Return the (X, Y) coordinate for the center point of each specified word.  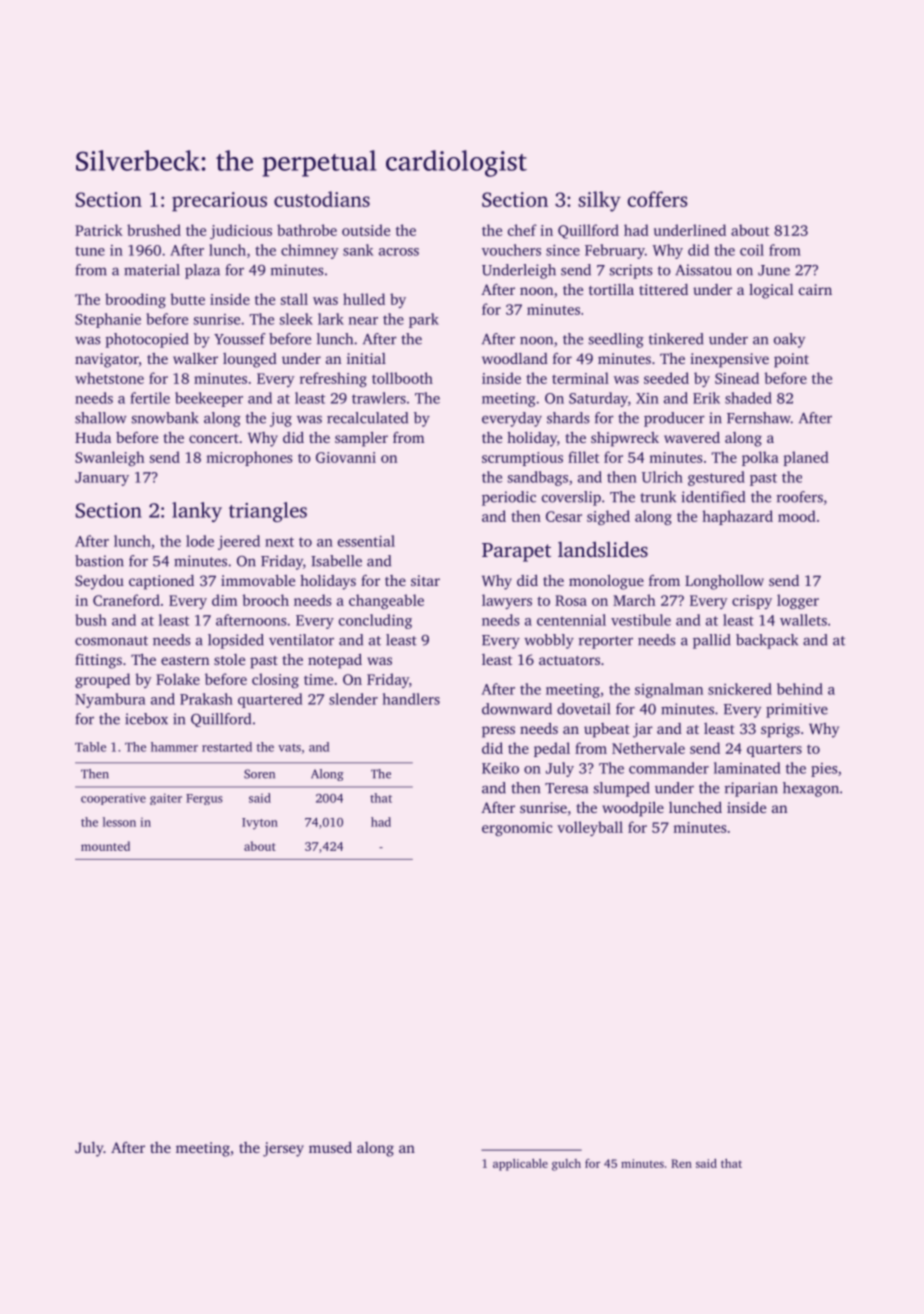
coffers (657, 199)
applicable (520, 1165)
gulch (566, 1165)
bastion (99, 561)
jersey (283, 1149)
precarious (219, 202)
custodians (322, 199)
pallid (712, 641)
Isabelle (336, 561)
